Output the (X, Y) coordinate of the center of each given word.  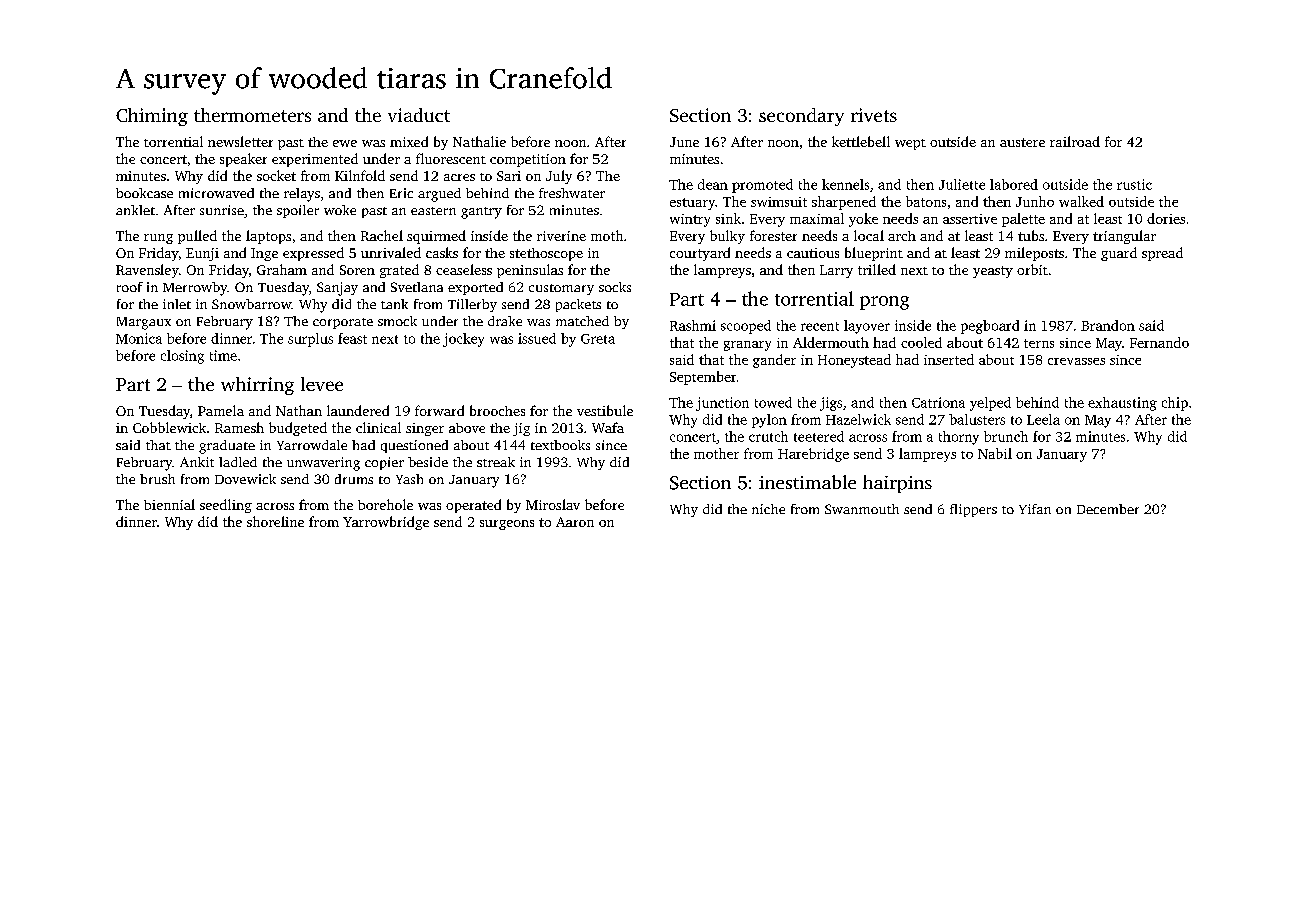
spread (1162, 254)
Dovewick (245, 479)
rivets (874, 115)
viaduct (419, 115)
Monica (139, 338)
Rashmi (693, 325)
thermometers (252, 115)
